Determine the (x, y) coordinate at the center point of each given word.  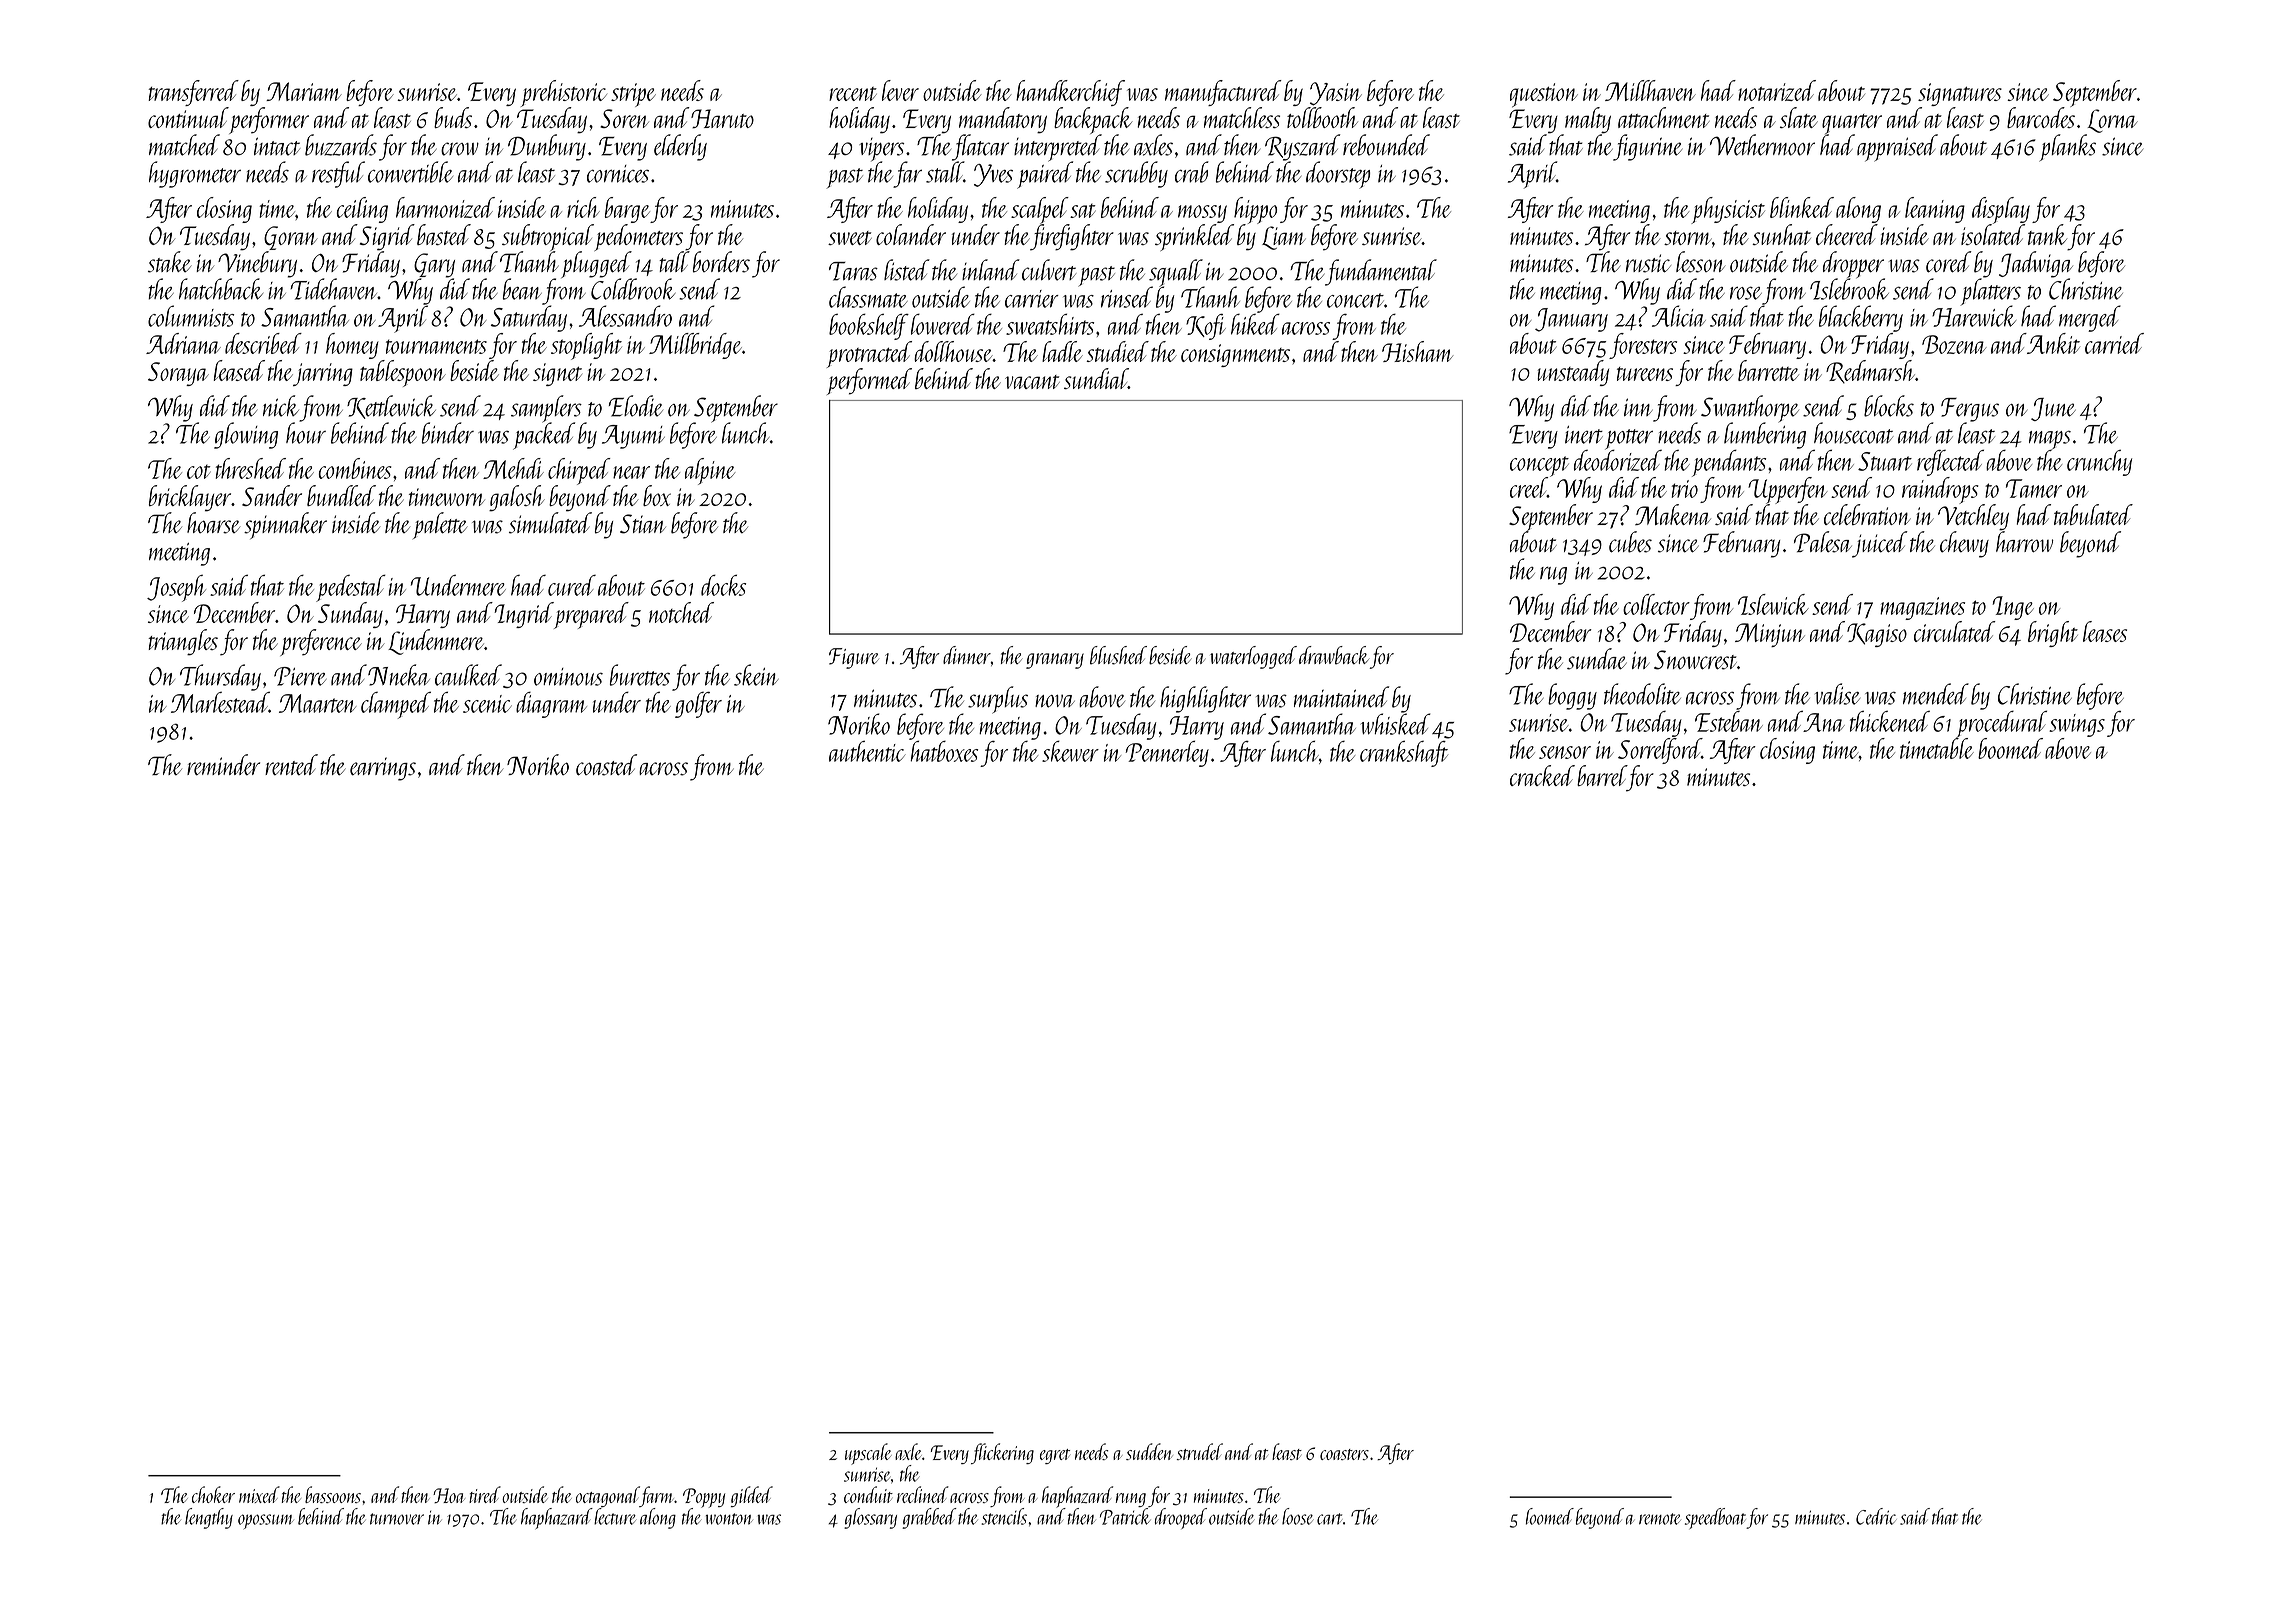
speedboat (1715, 1518)
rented (291, 764)
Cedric (1876, 1516)
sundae (1597, 659)
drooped (1181, 1518)
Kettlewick (391, 407)
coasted (606, 765)
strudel (1200, 1451)
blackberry (1861, 318)
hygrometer (195, 174)
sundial (1096, 378)
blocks (1889, 406)
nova (1055, 701)
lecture (615, 1516)
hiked (1255, 324)
